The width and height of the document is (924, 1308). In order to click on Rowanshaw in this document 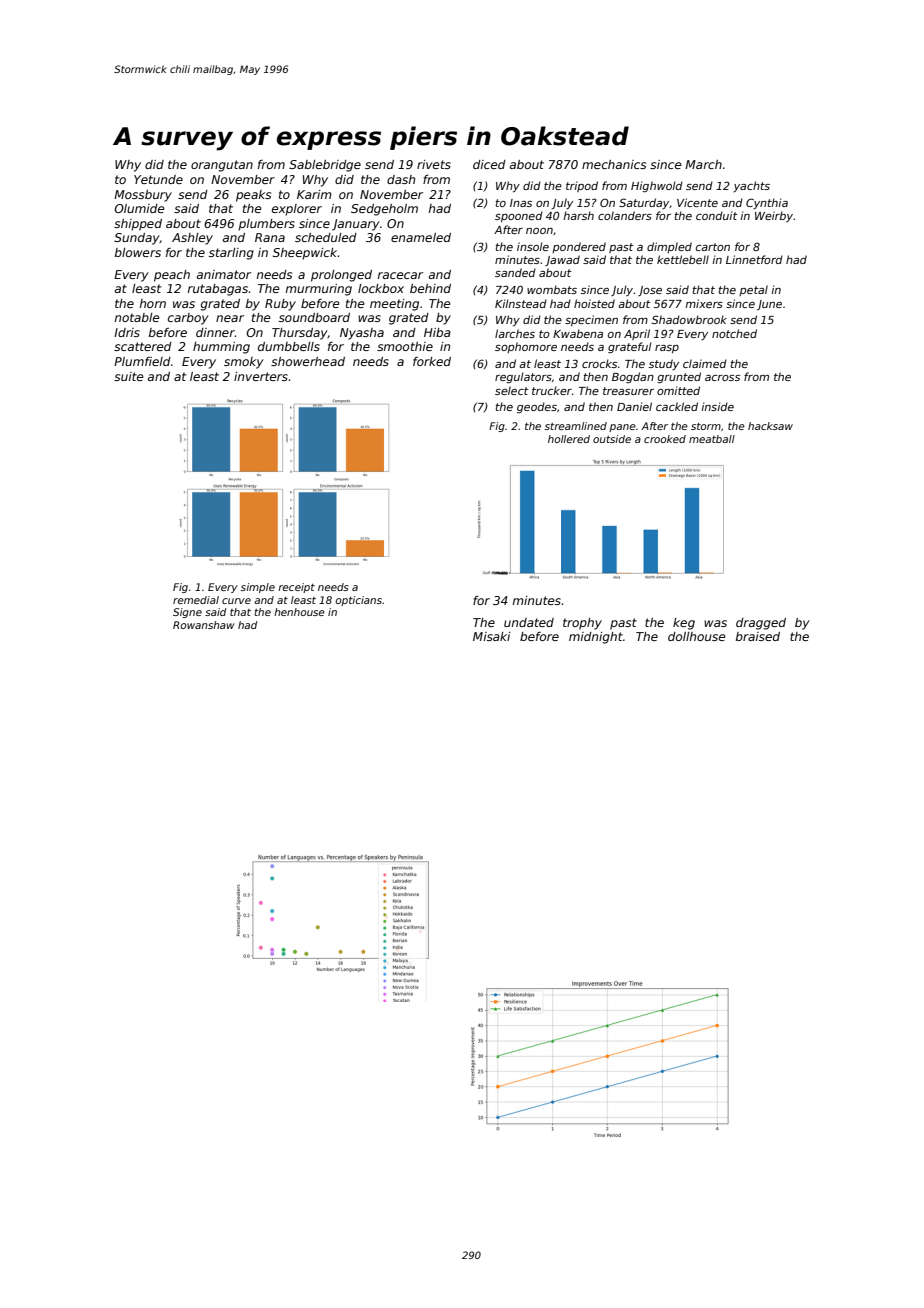, I will do `click(204, 625)`.
